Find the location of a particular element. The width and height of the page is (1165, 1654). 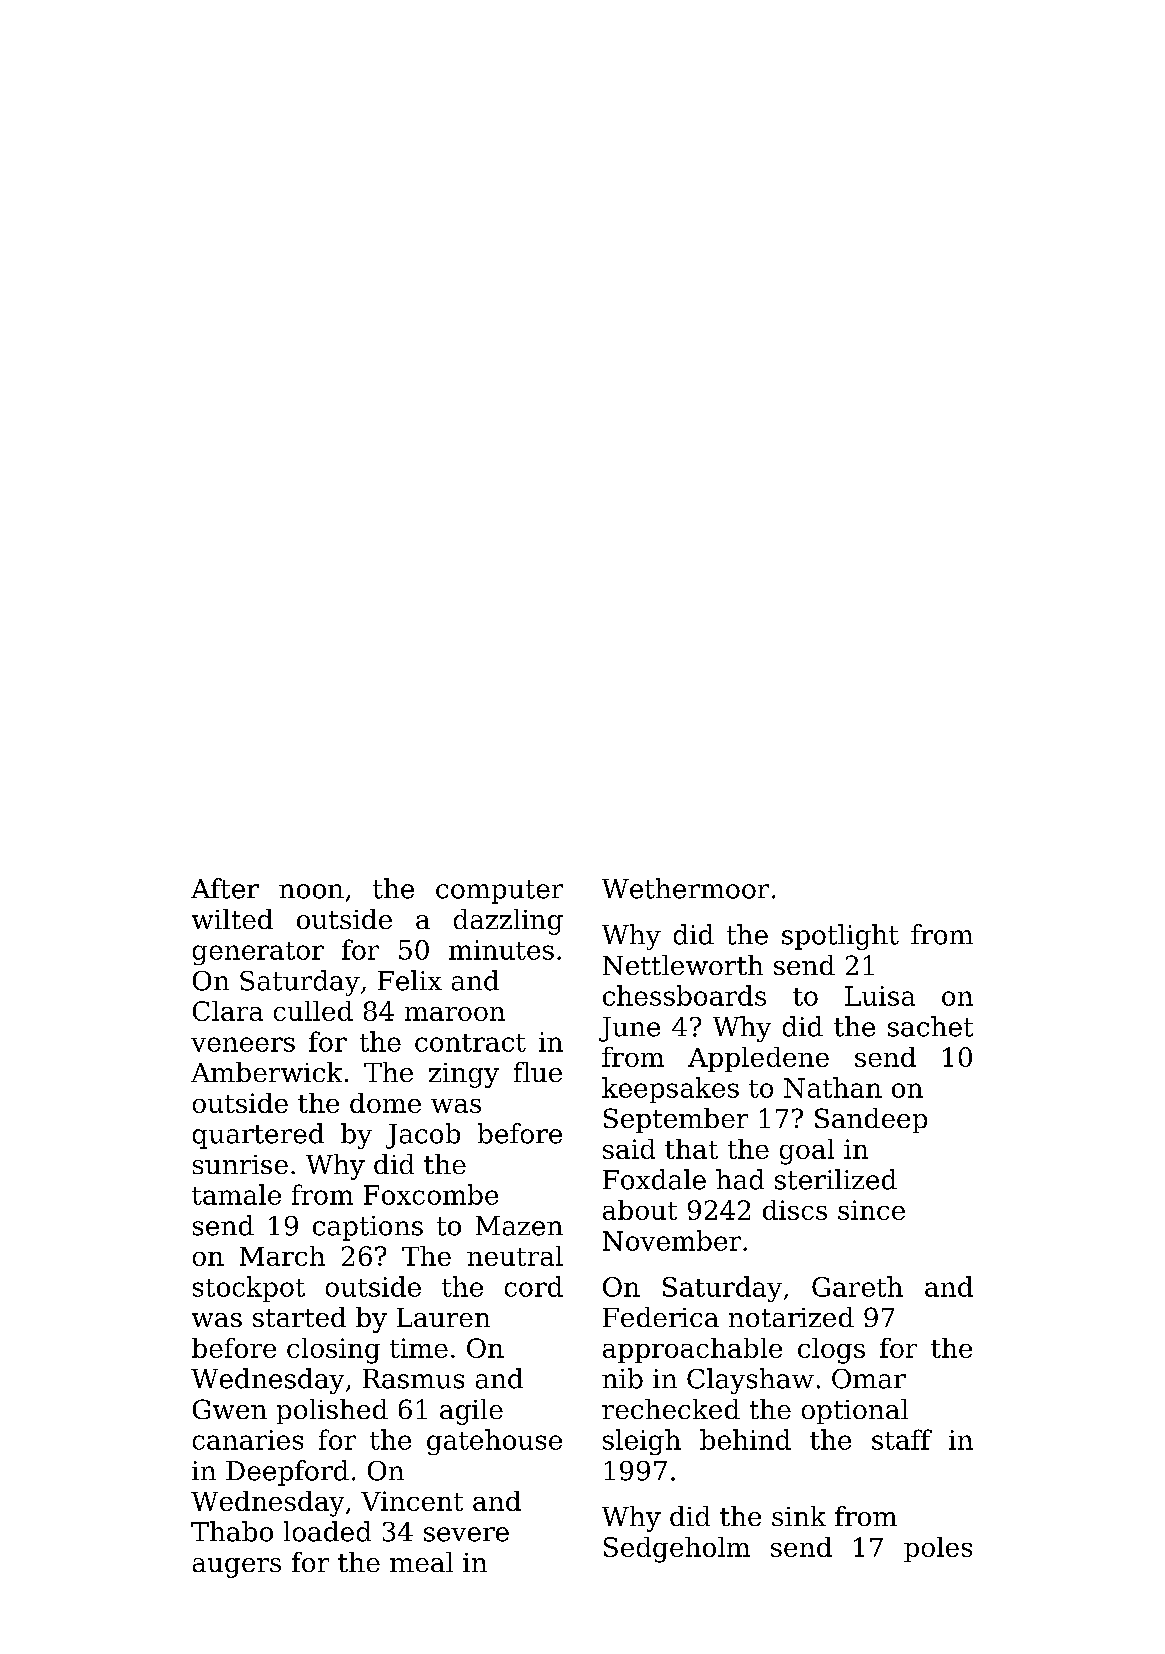

dome is located at coordinates (385, 1103).
